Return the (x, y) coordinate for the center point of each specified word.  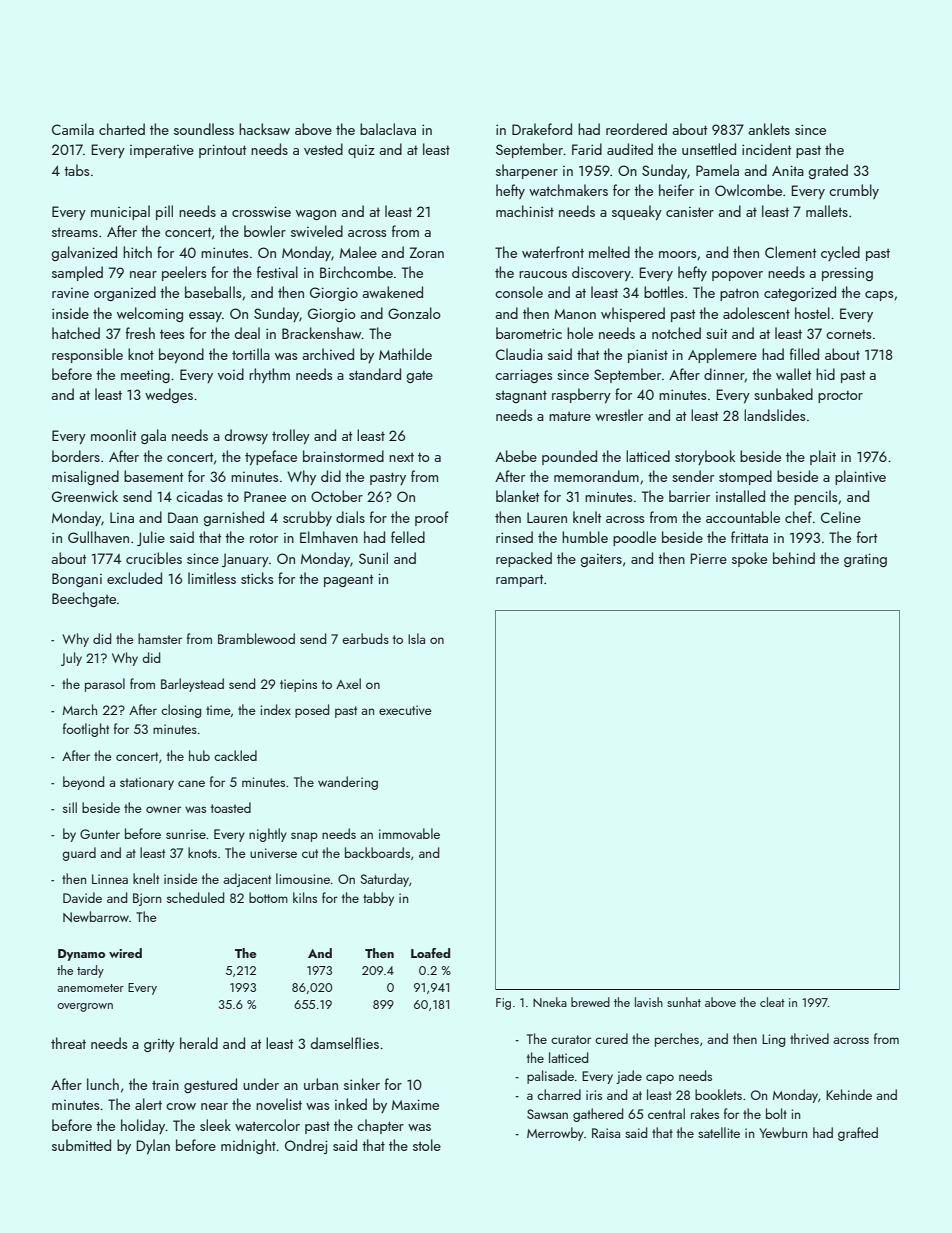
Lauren (547, 517)
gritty (159, 1045)
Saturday (384, 880)
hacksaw (264, 129)
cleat (772, 1002)
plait (823, 457)
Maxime (415, 1104)
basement (153, 476)
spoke (749, 559)
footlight (86, 730)
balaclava (388, 129)
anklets (769, 129)
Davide (82, 897)
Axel (348, 683)
